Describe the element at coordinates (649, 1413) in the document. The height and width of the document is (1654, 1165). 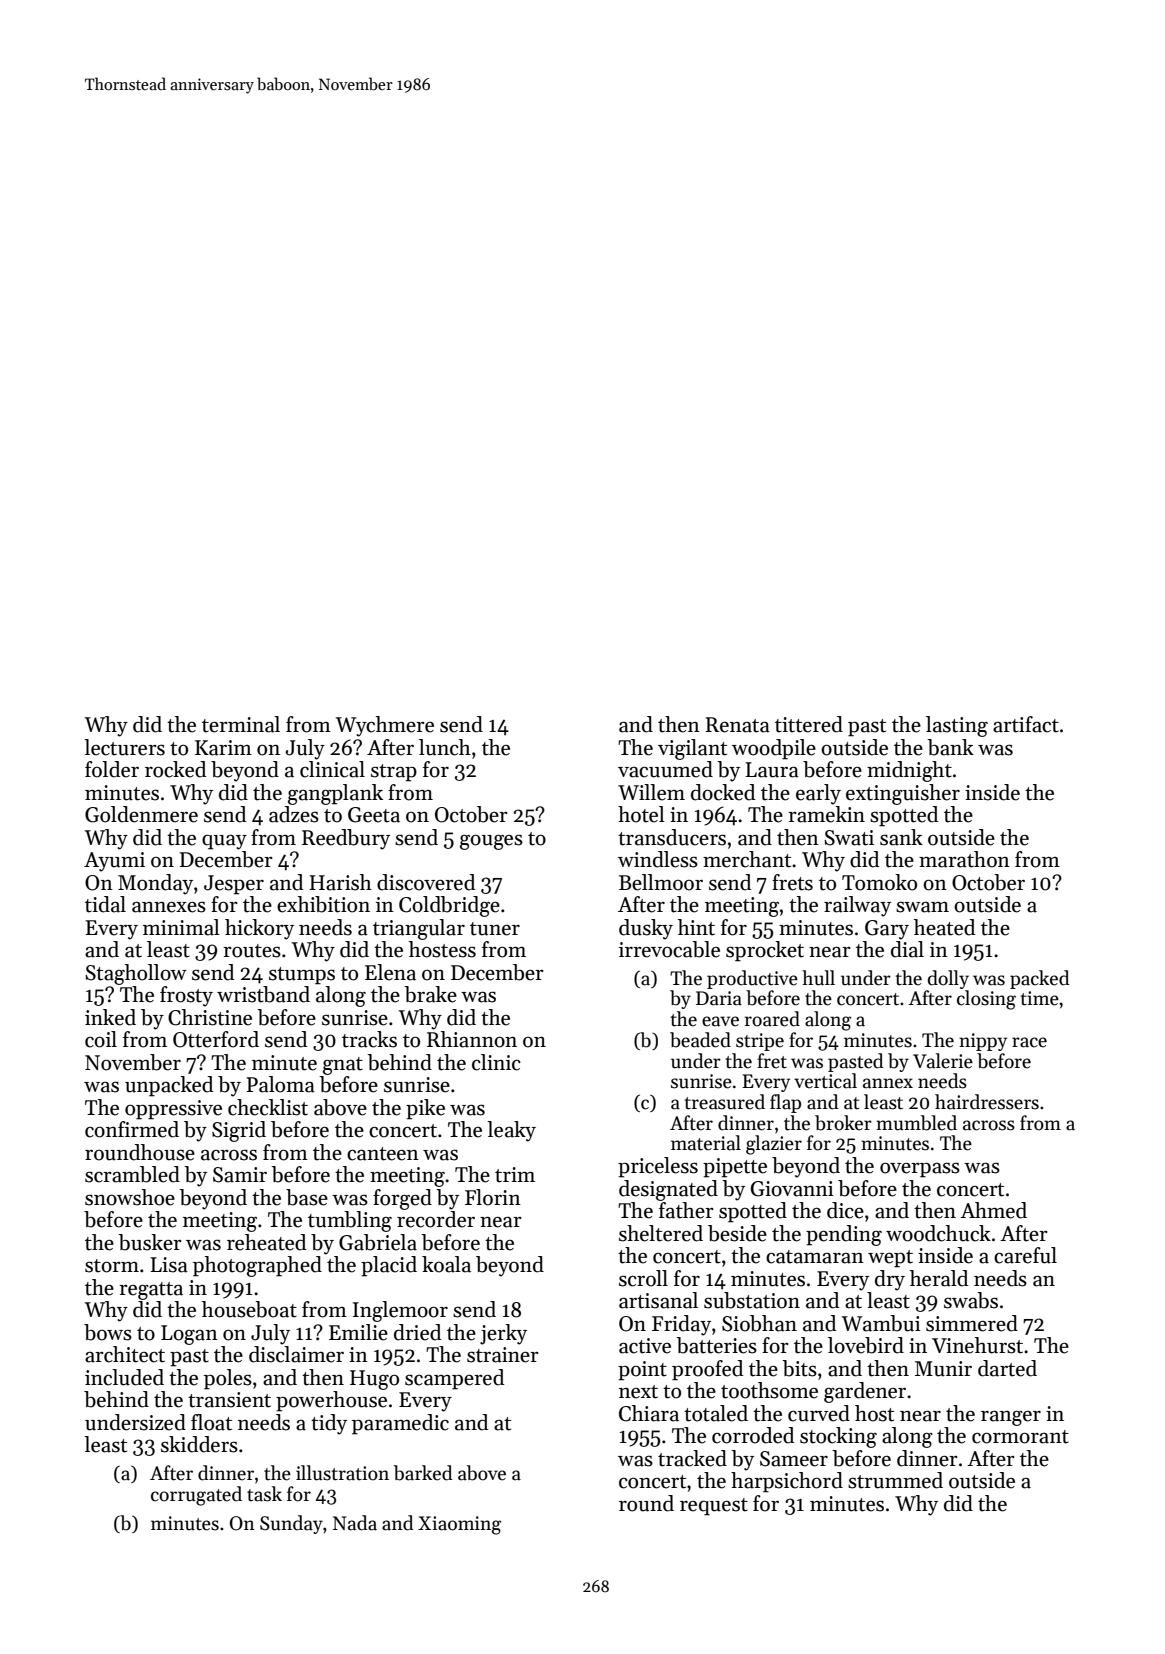
I see `Chiara` at that location.
